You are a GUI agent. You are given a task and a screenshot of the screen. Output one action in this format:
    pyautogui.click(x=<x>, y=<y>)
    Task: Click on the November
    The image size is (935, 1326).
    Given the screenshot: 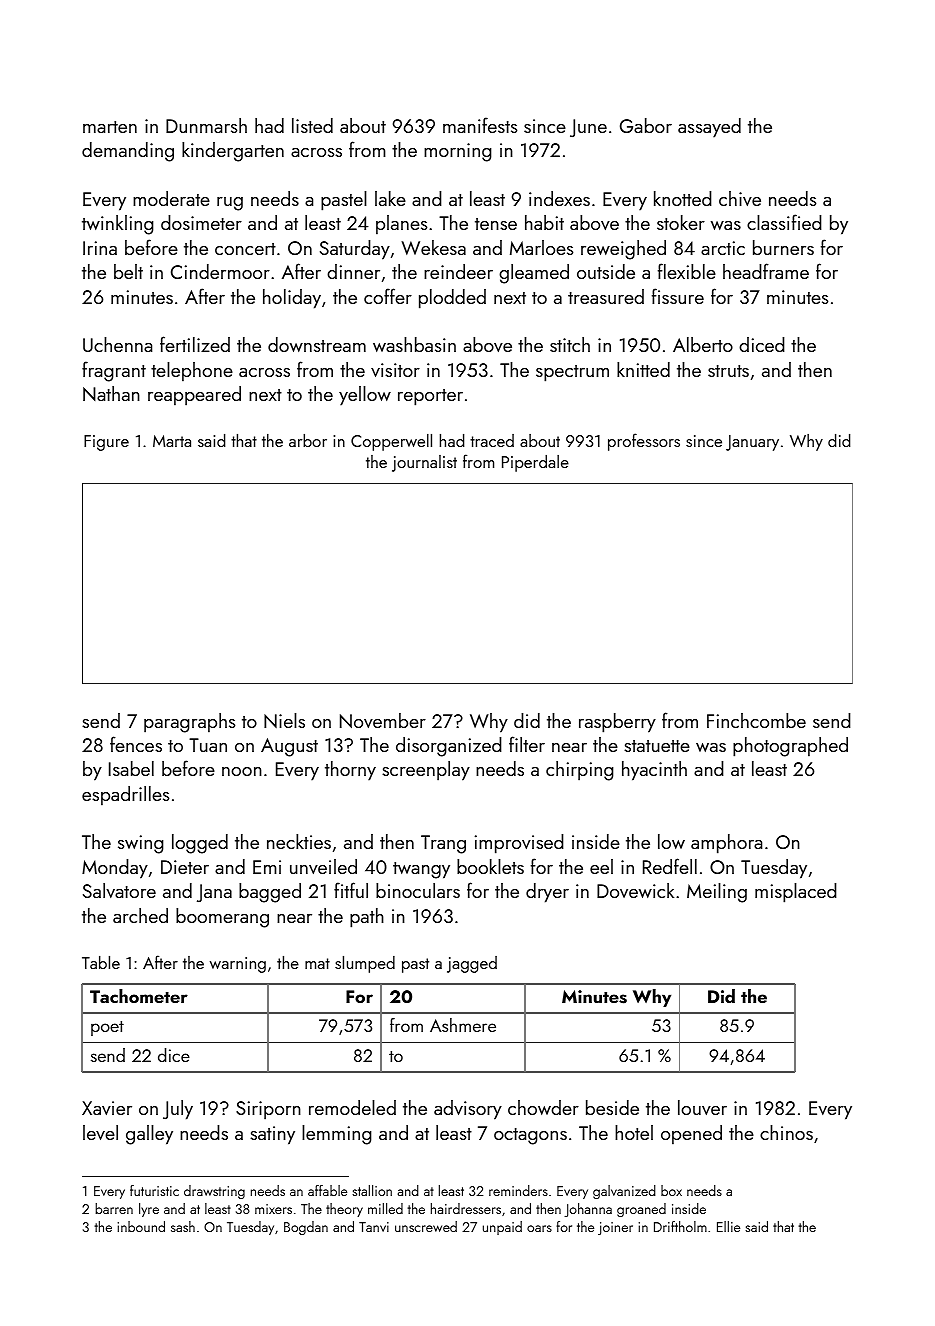 What is the action you would take?
    pyautogui.click(x=383, y=720)
